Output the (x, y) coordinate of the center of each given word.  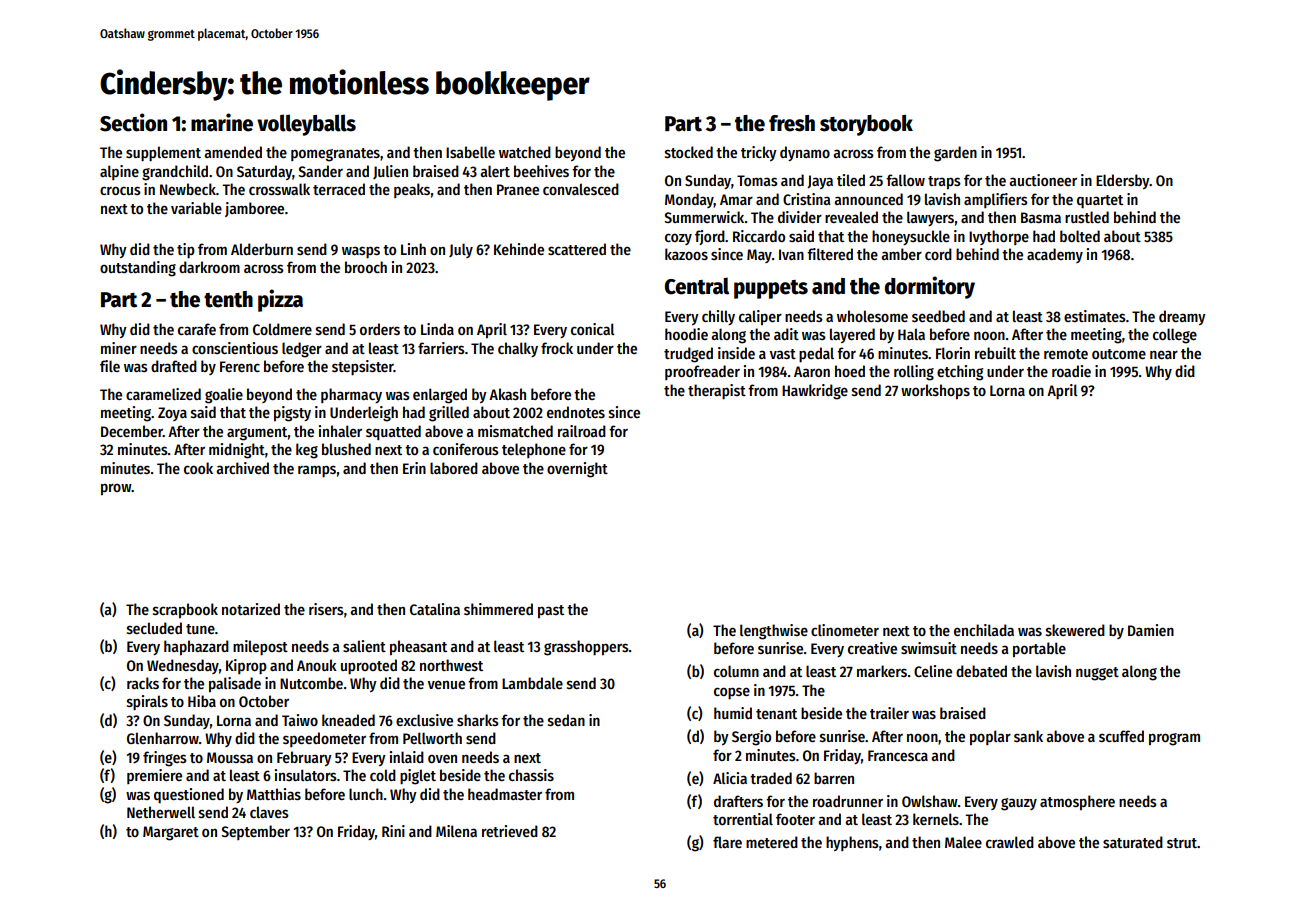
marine (222, 122)
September (255, 832)
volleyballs (306, 125)
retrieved (510, 831)
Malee (963, 842)
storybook (866, 125)
